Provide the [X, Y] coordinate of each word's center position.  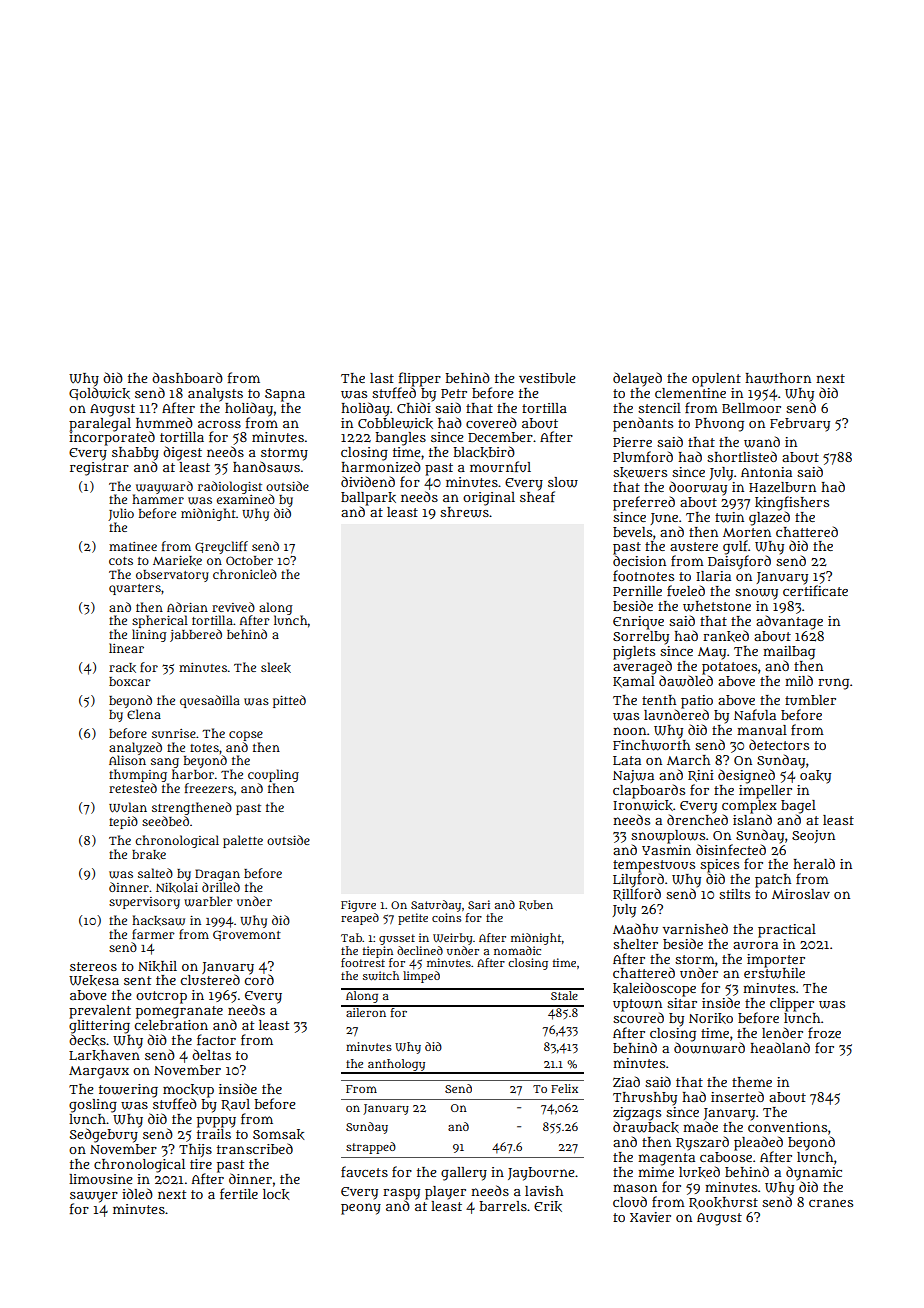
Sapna [285, 395]
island [752, 819]
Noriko [711, 1018]
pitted [289, 701]
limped [421, 977]
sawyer [94, 1197]
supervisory [144, 903]
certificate [815, 590]
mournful [500, 466]
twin [729, 517]
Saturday [436, 906]
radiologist [230, 487]
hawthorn [778, 378]
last [382, 378]
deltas [211, 1054]
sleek [276, 667]
